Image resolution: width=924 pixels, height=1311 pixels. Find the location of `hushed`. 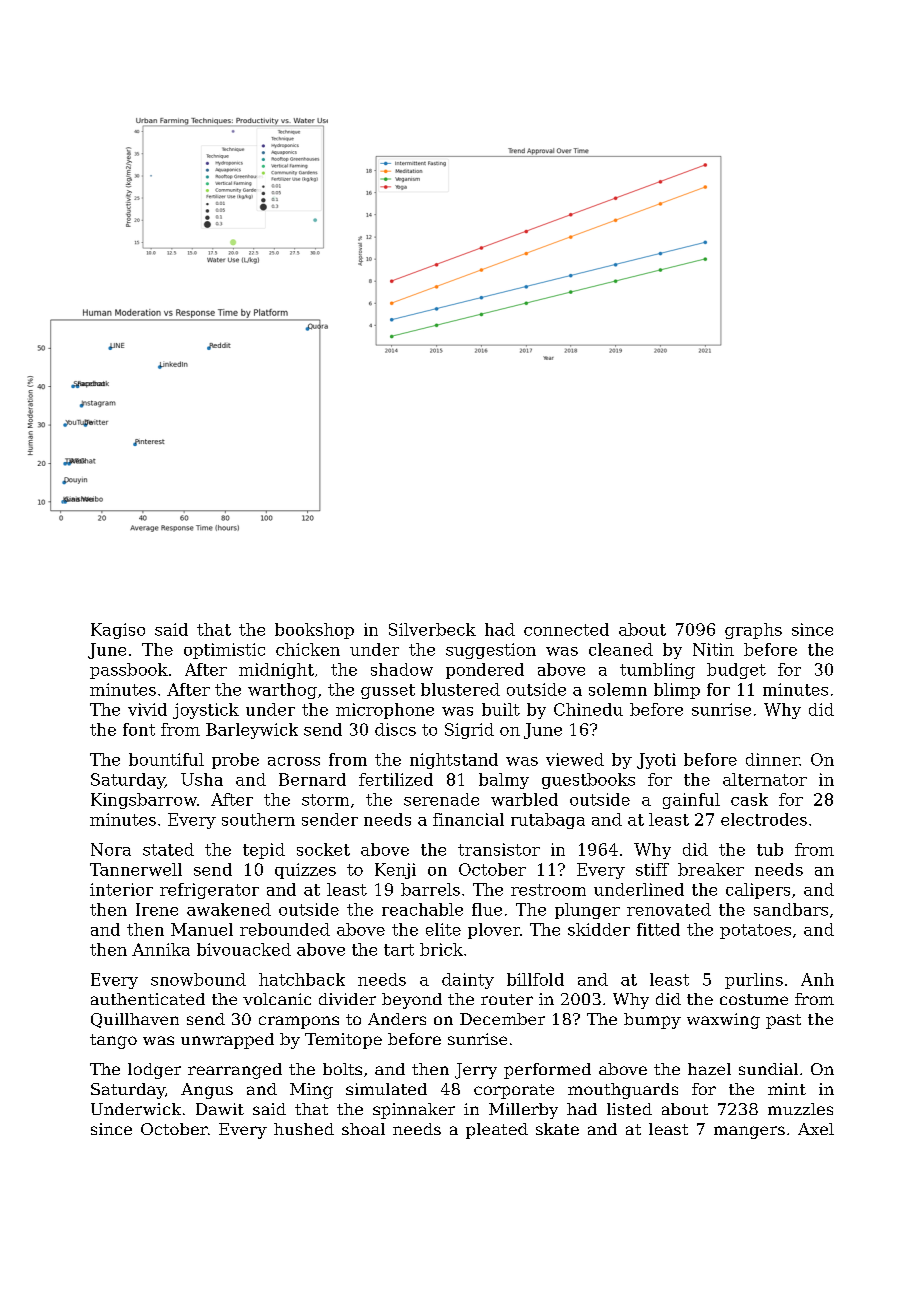

hushed is located at coordinates (304, 1129).
